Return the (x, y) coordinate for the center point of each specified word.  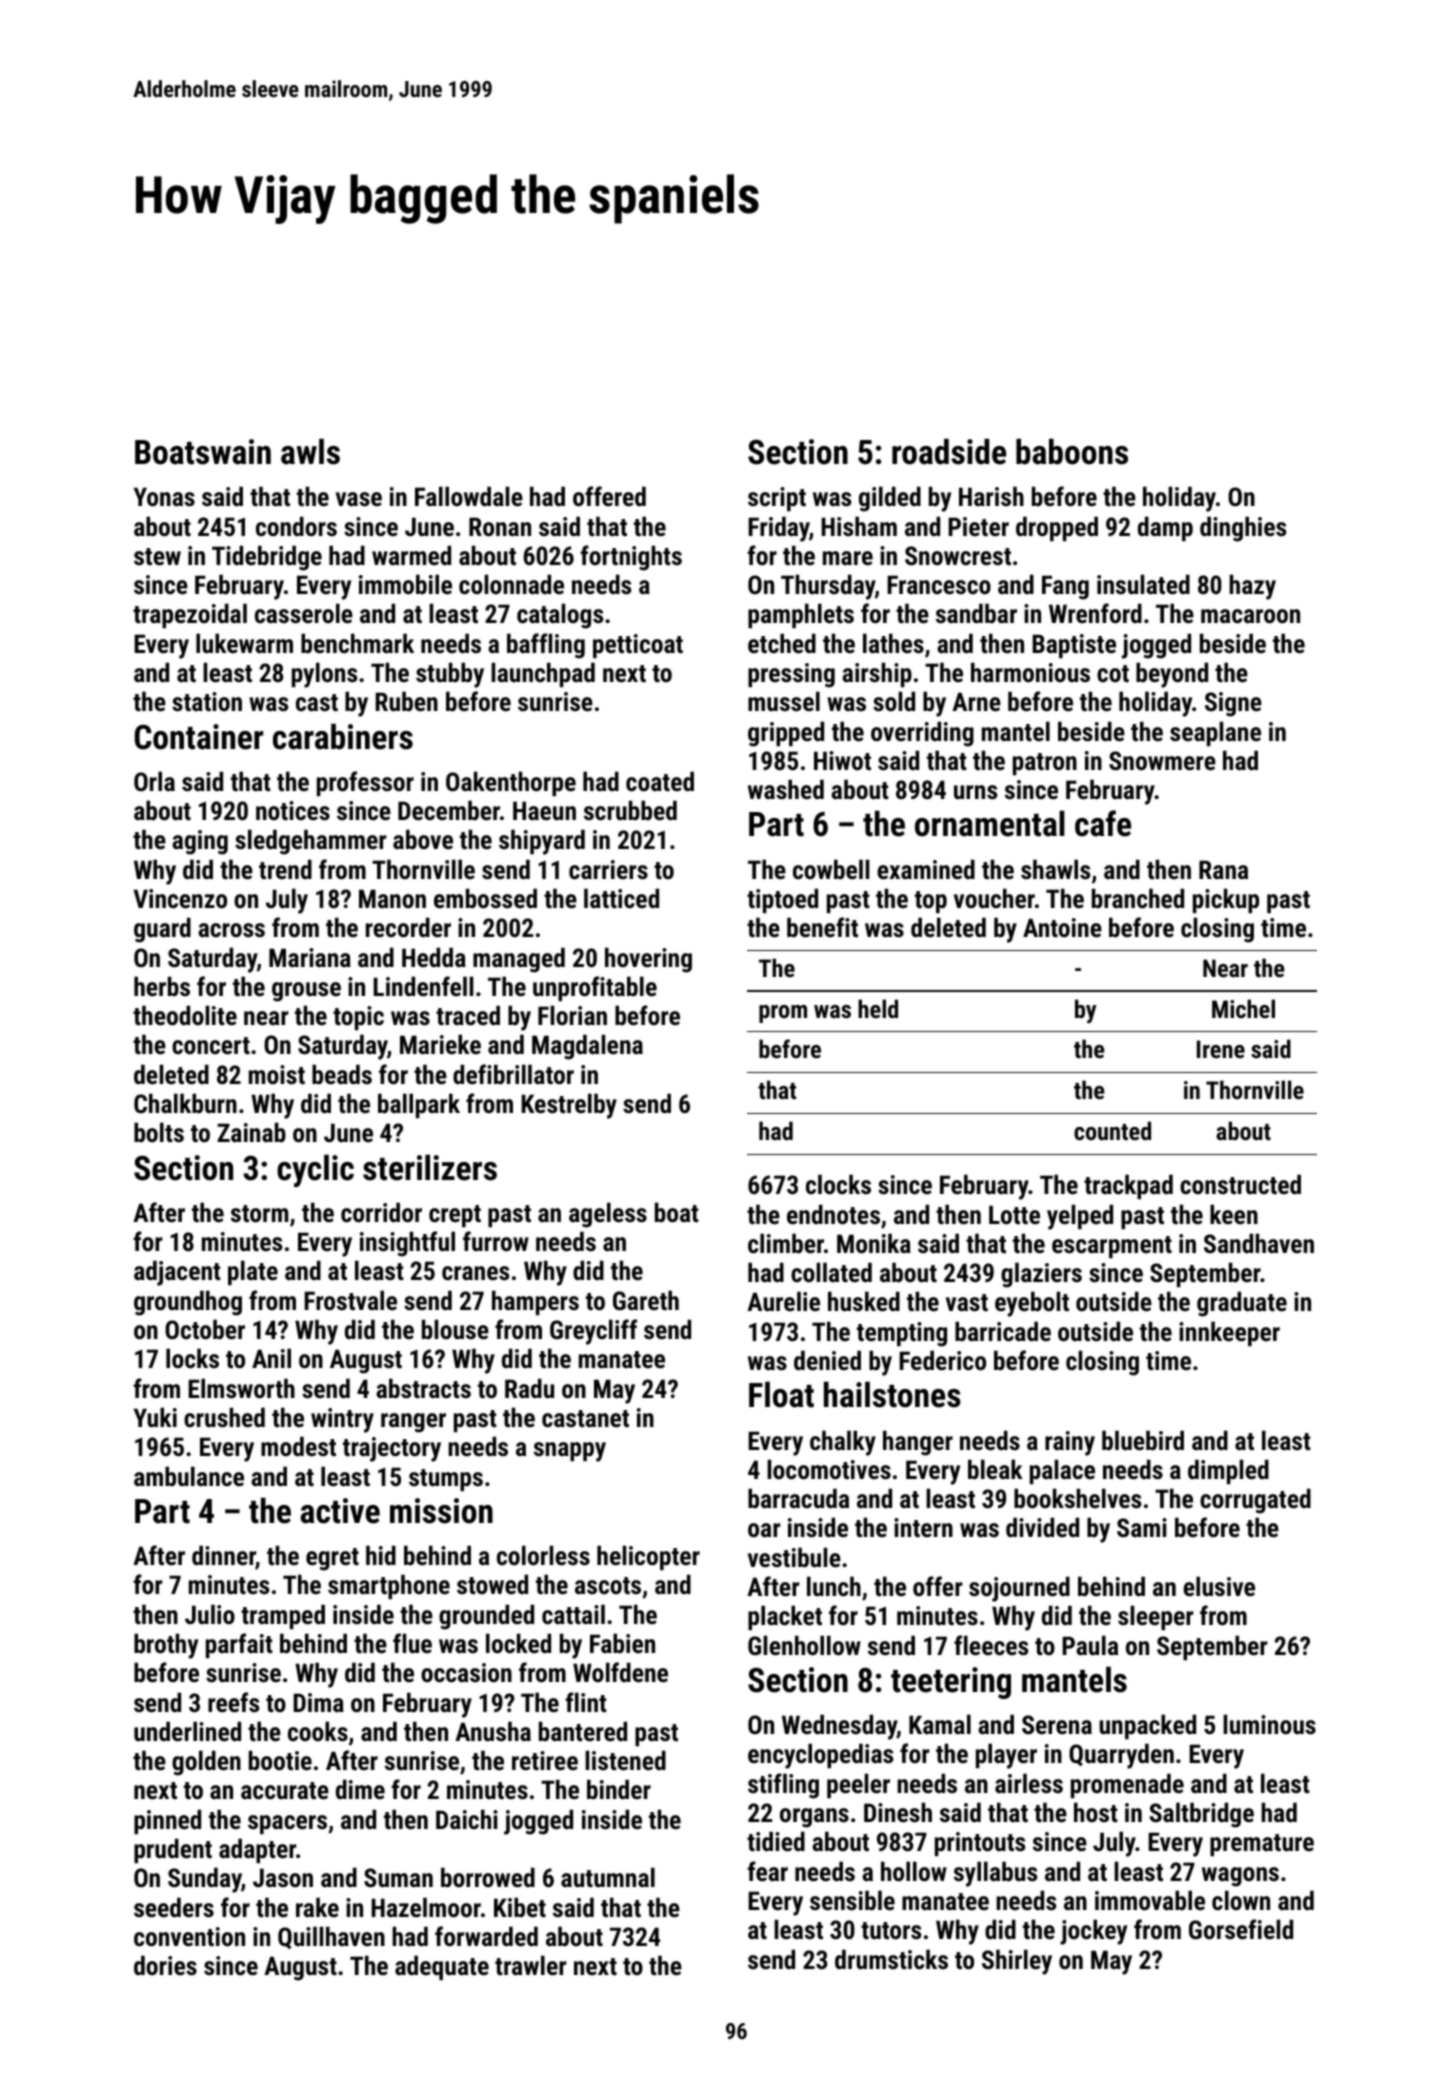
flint (586, 1702)
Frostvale (350, 1300)
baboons (1072, 451)
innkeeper (1229, 1333)
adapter (257, 1850)
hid (381, 1555)
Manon (392, 898)
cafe (1103, 823)
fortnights (631, 558)
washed (786, 789)
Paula (1090, 1645)
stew (157, 556)
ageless (608, 1215)
